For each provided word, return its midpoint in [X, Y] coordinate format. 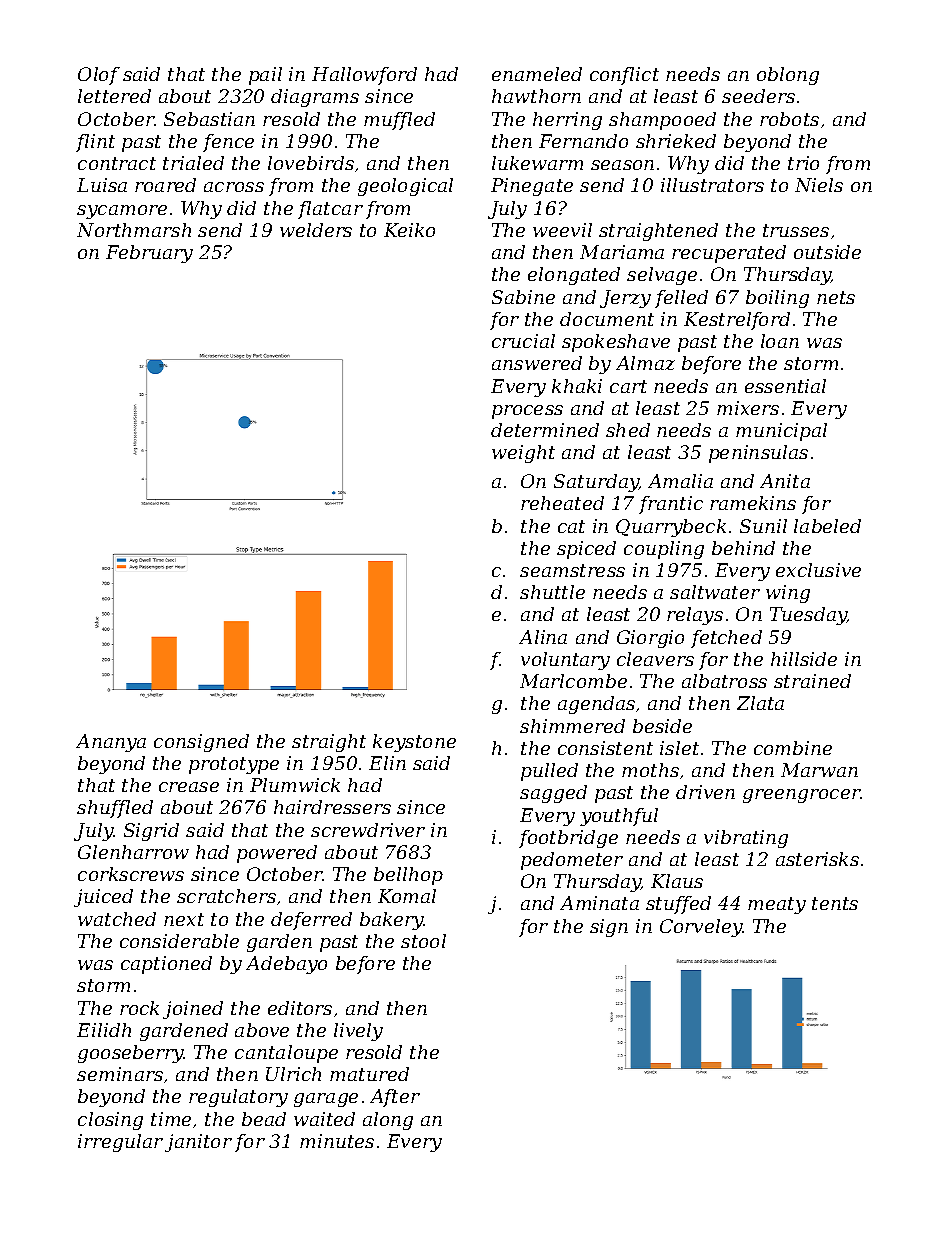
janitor [198, 1143]
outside [827, 252]
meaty [777, 905]
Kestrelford [737, 321]
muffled [399, 121]
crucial [523, 341]
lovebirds [311, 163]
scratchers [226, 896]
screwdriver [368, 830]
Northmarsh [134, 230]
